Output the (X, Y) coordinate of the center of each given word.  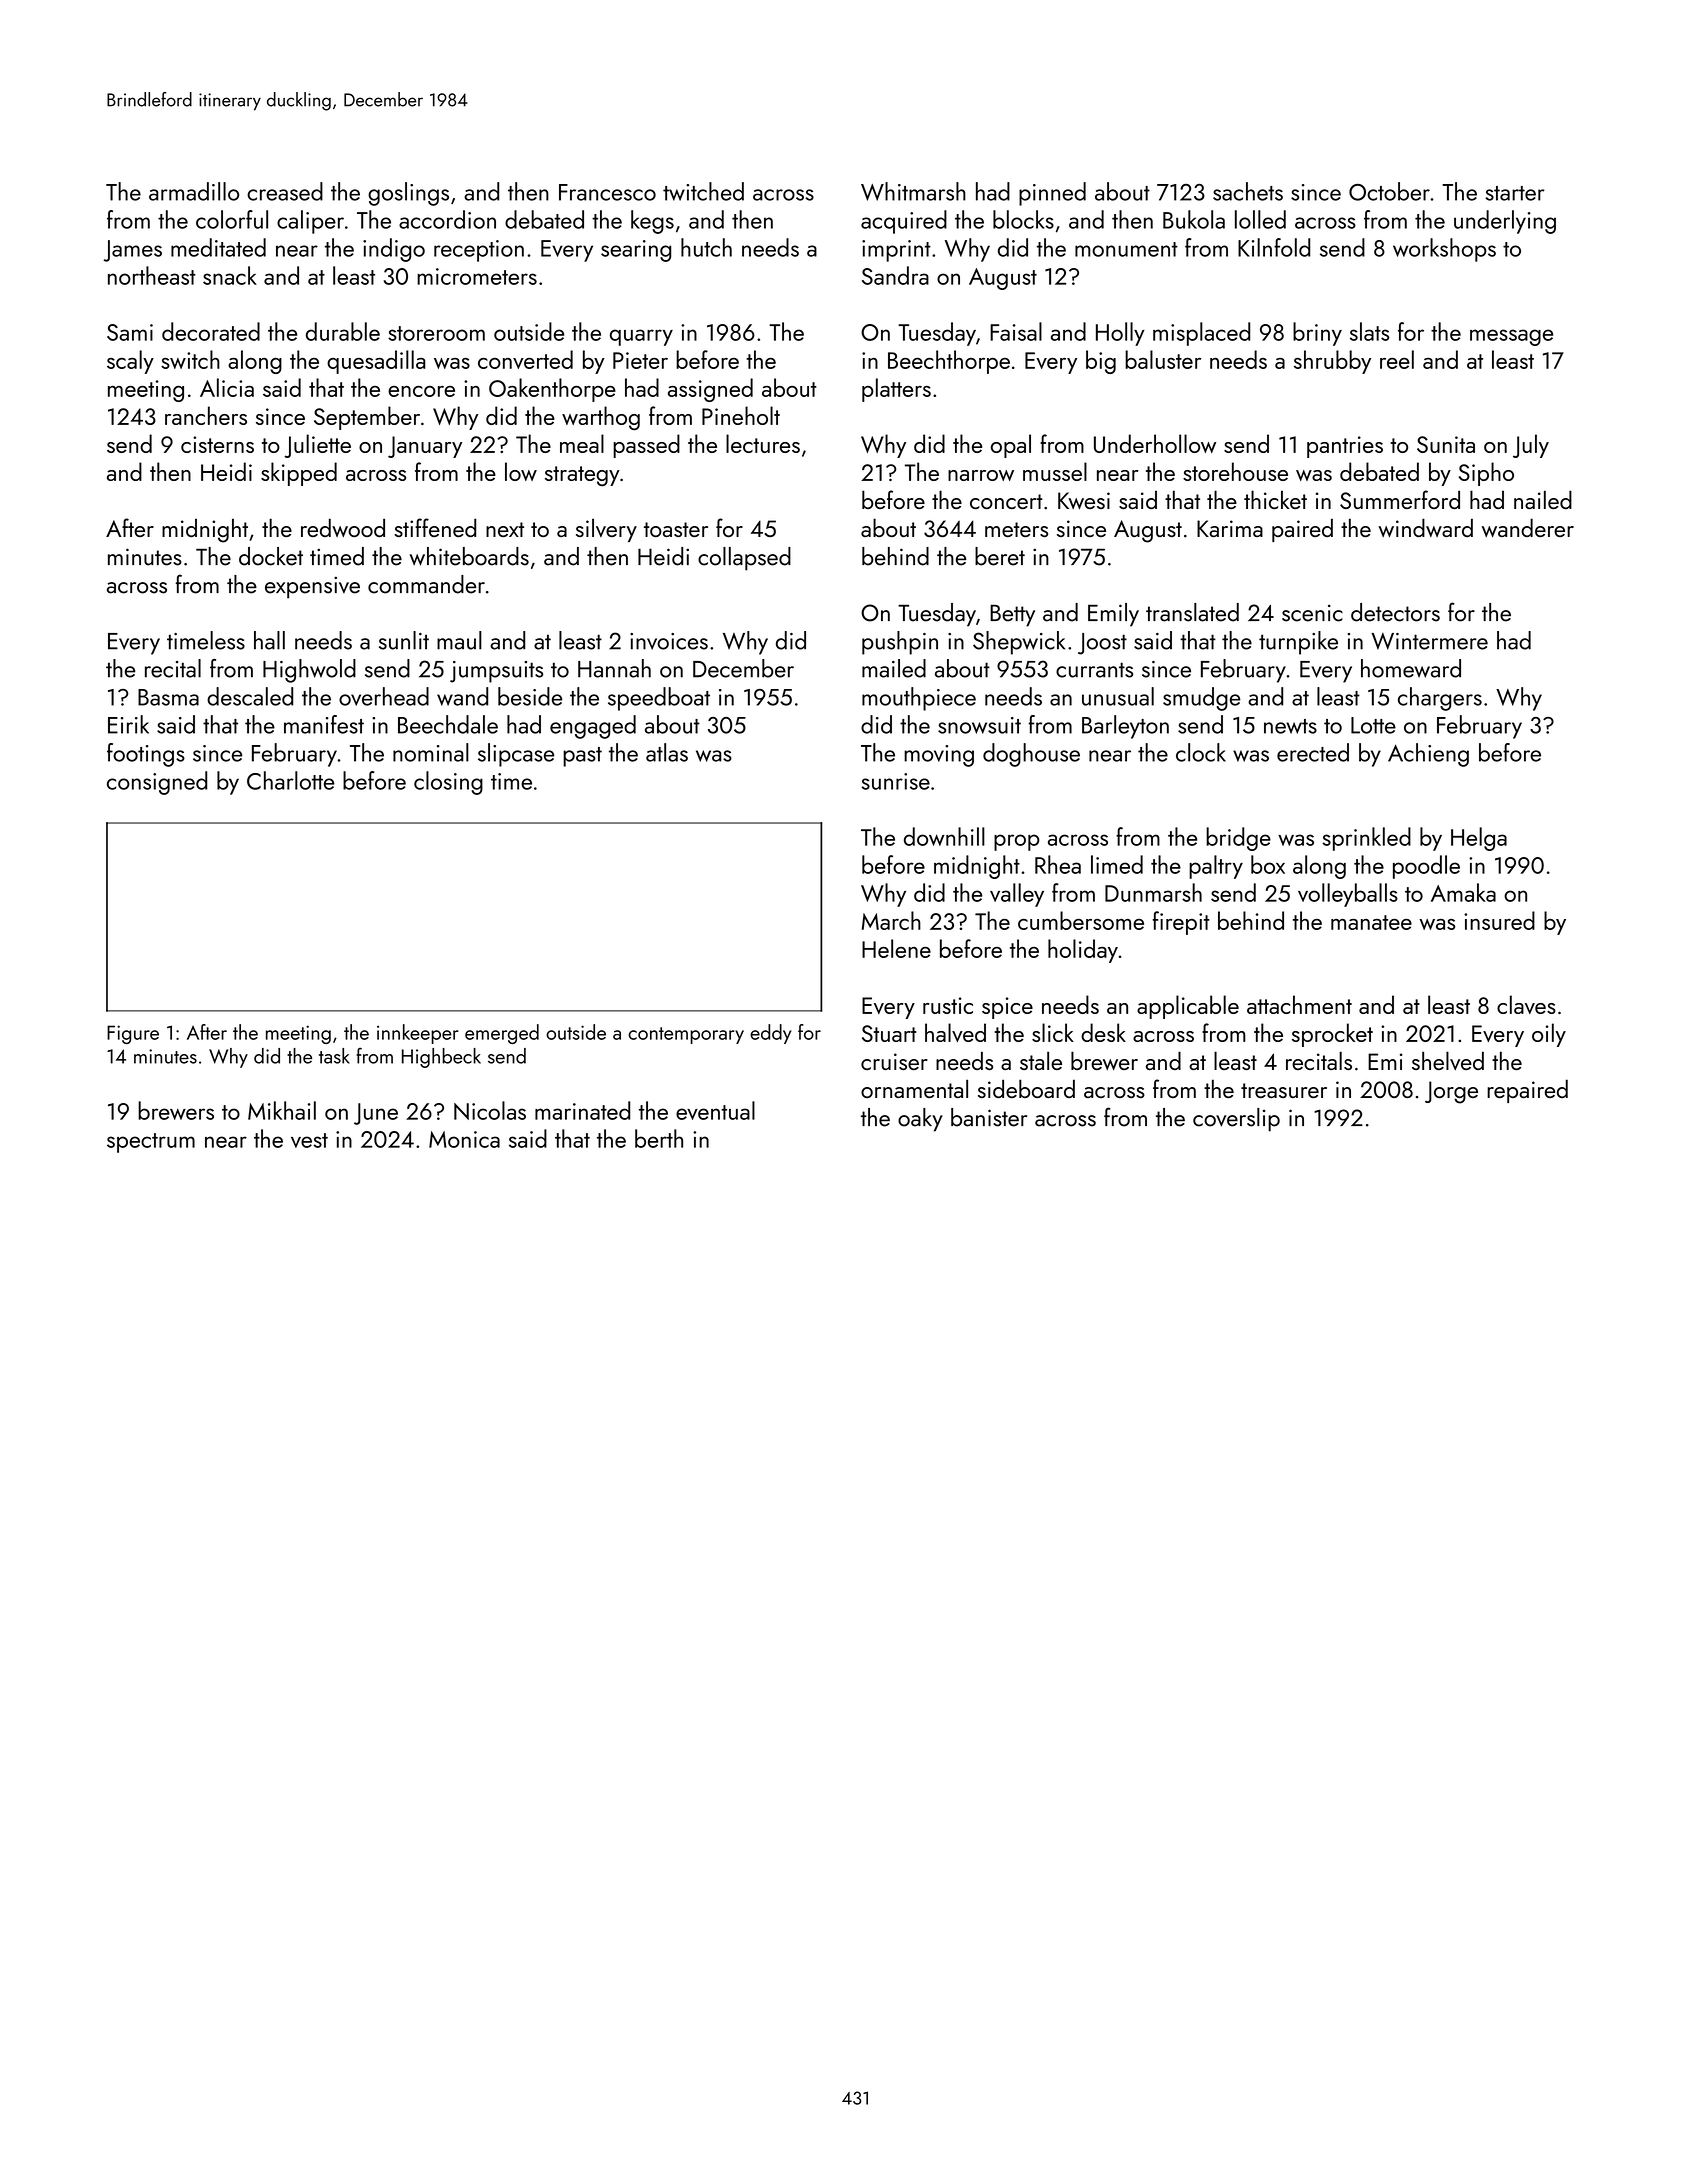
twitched (703, 191)
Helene (896, 948)
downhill (944, 836)
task (334, 1056)
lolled (1260, 219)
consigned (157, 783)
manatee (1371, 922)
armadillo (194, 191)
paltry (1216, 867)
